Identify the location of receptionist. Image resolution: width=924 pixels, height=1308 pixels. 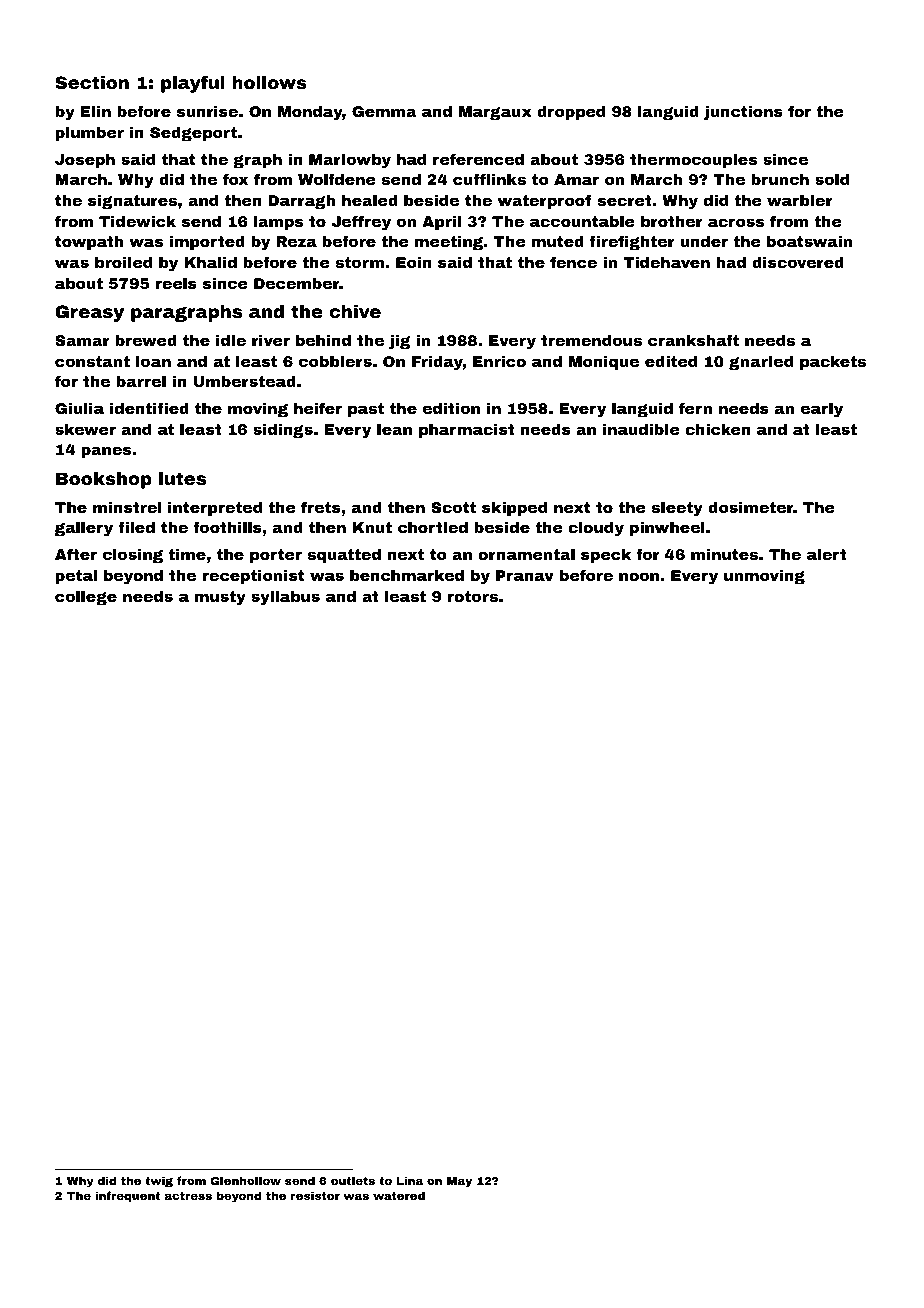
(253, 576).
